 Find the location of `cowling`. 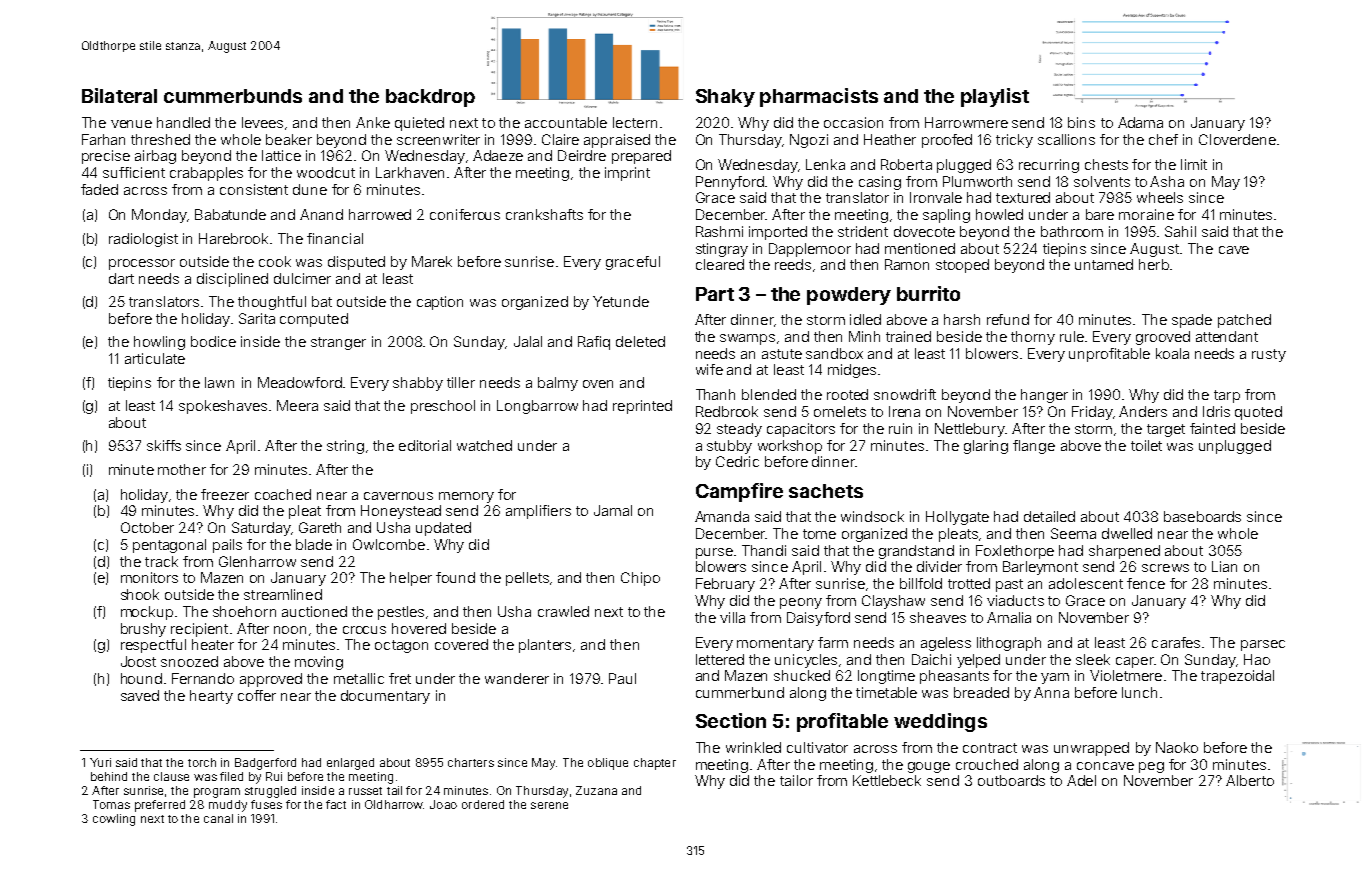

cowling is located at coordinates (114, 820).
